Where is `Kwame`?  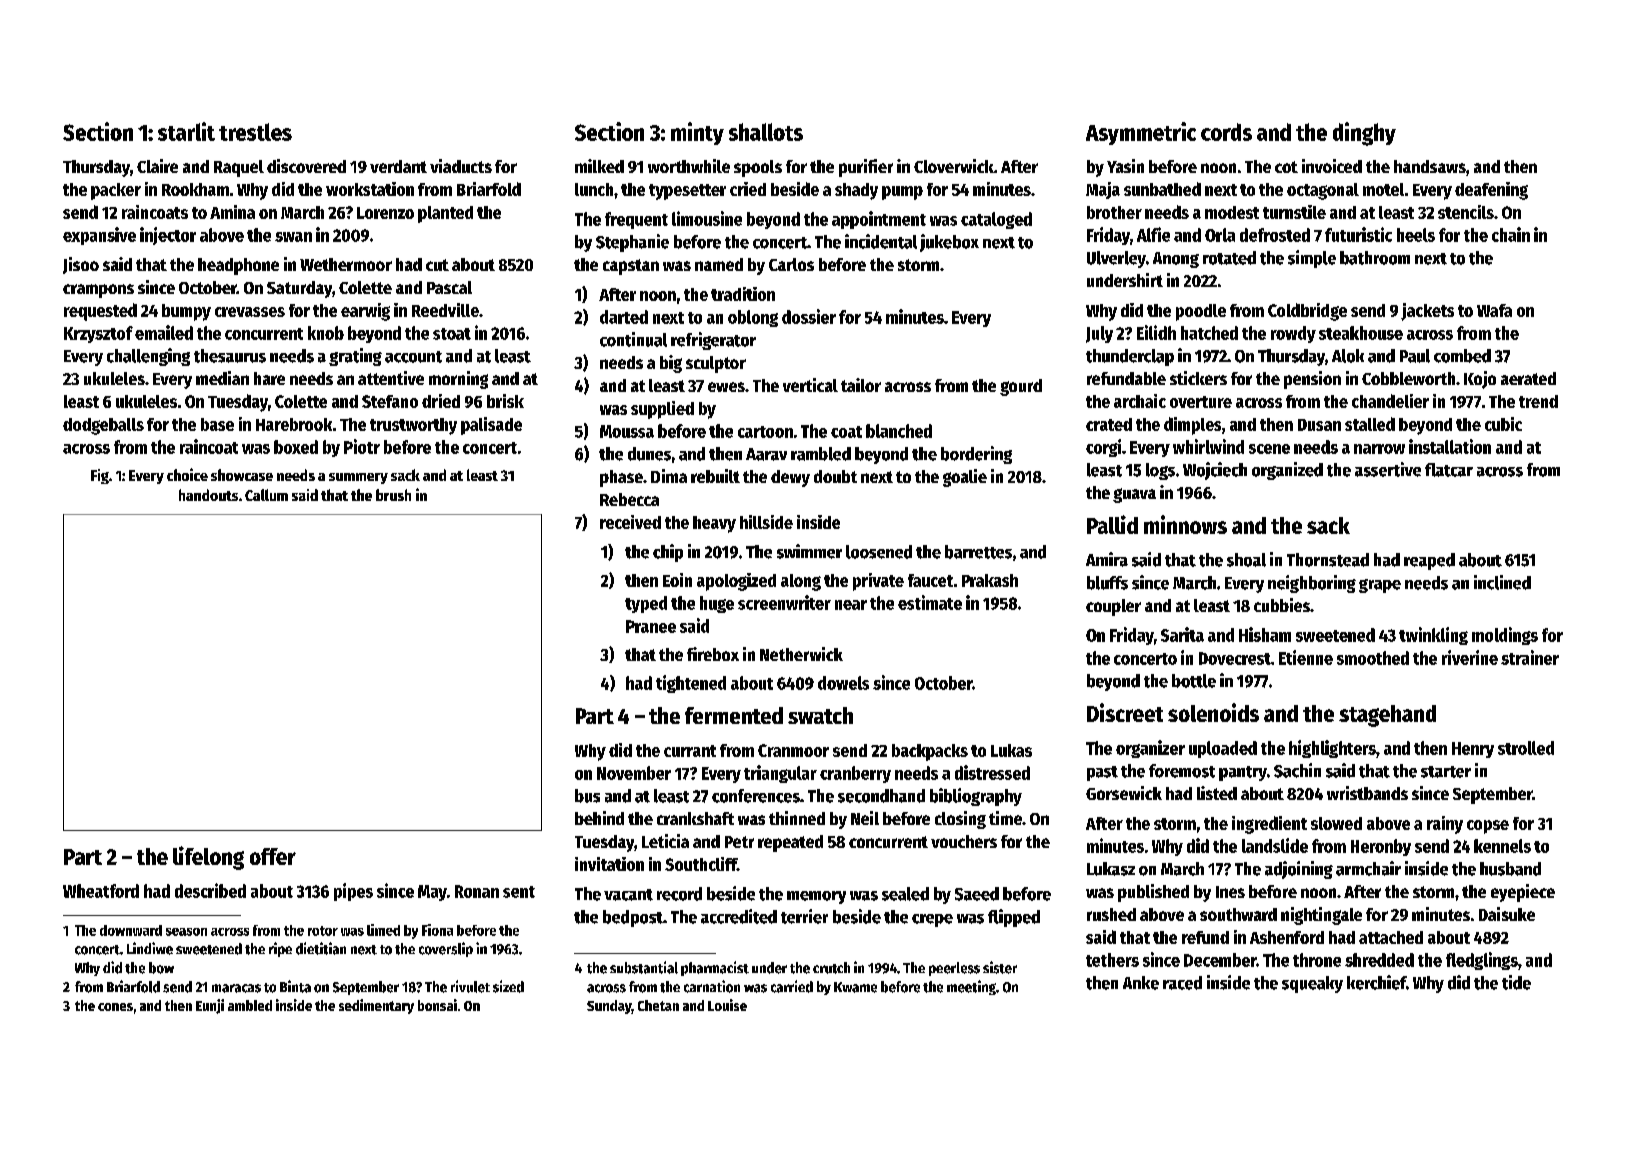
Kwame is located at coordinates (855, 987).
